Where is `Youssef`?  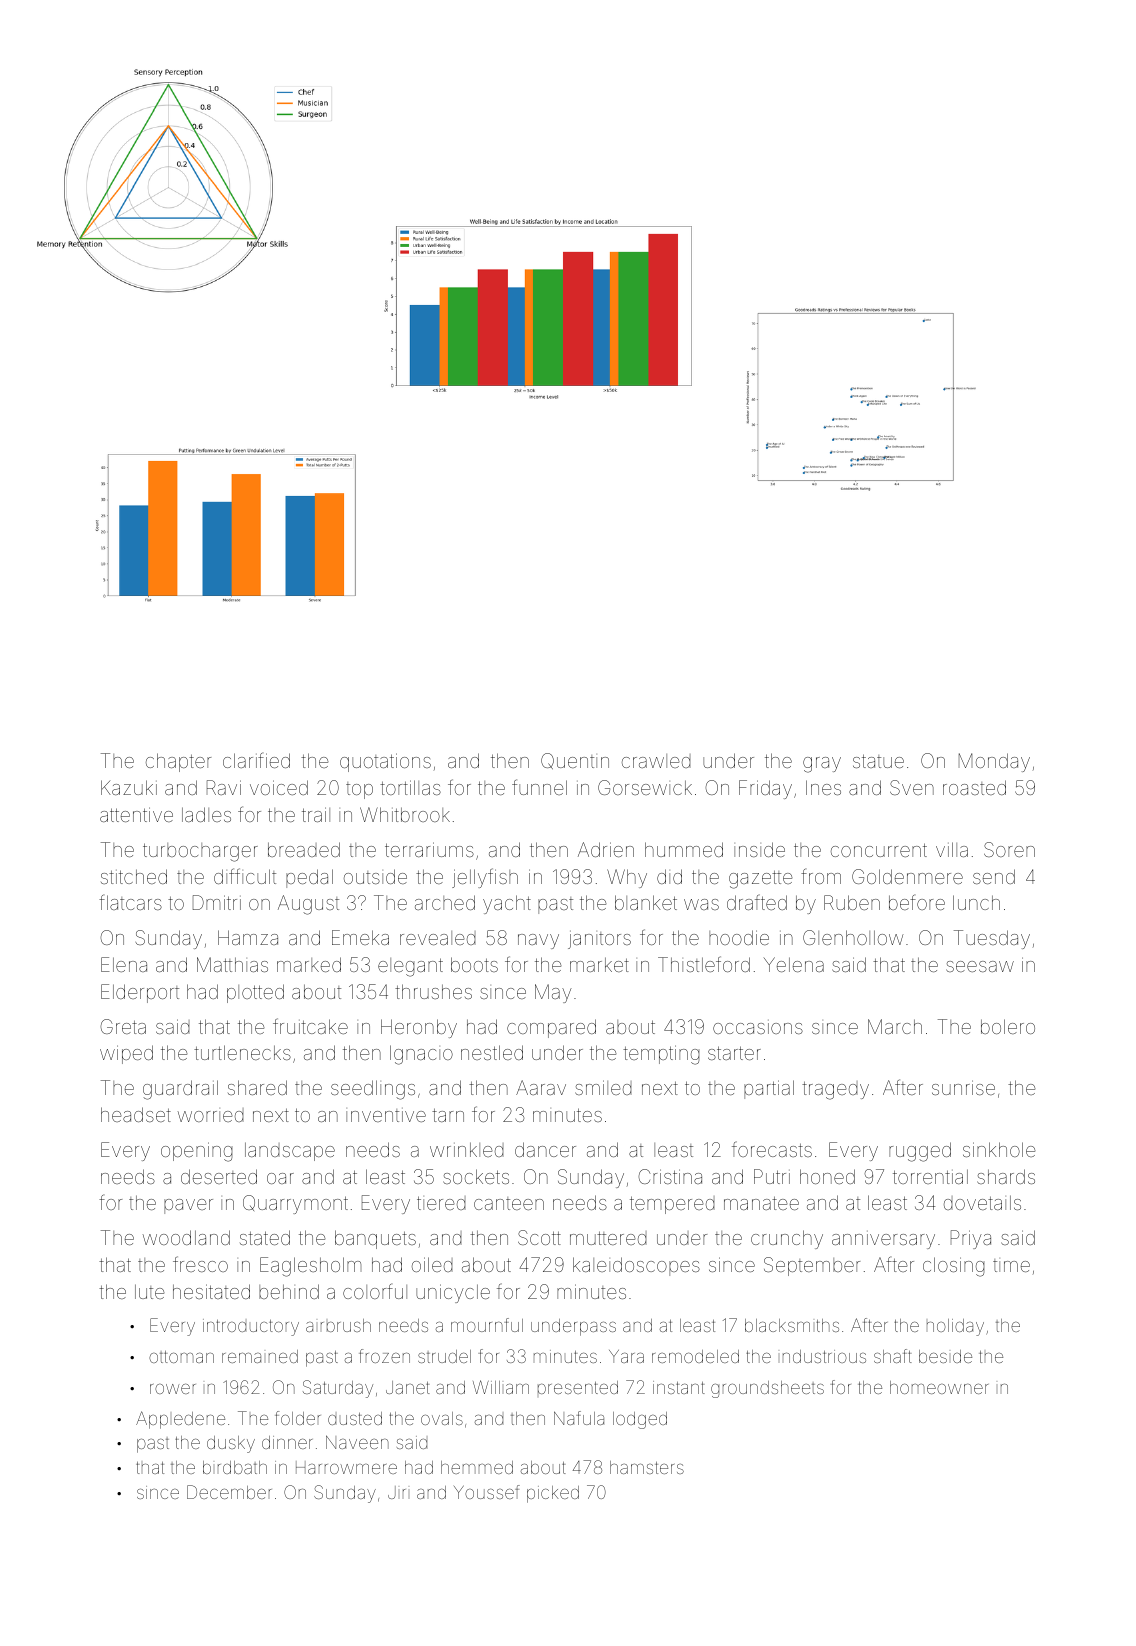 Youssef is located at coordinates (487, 1492).
